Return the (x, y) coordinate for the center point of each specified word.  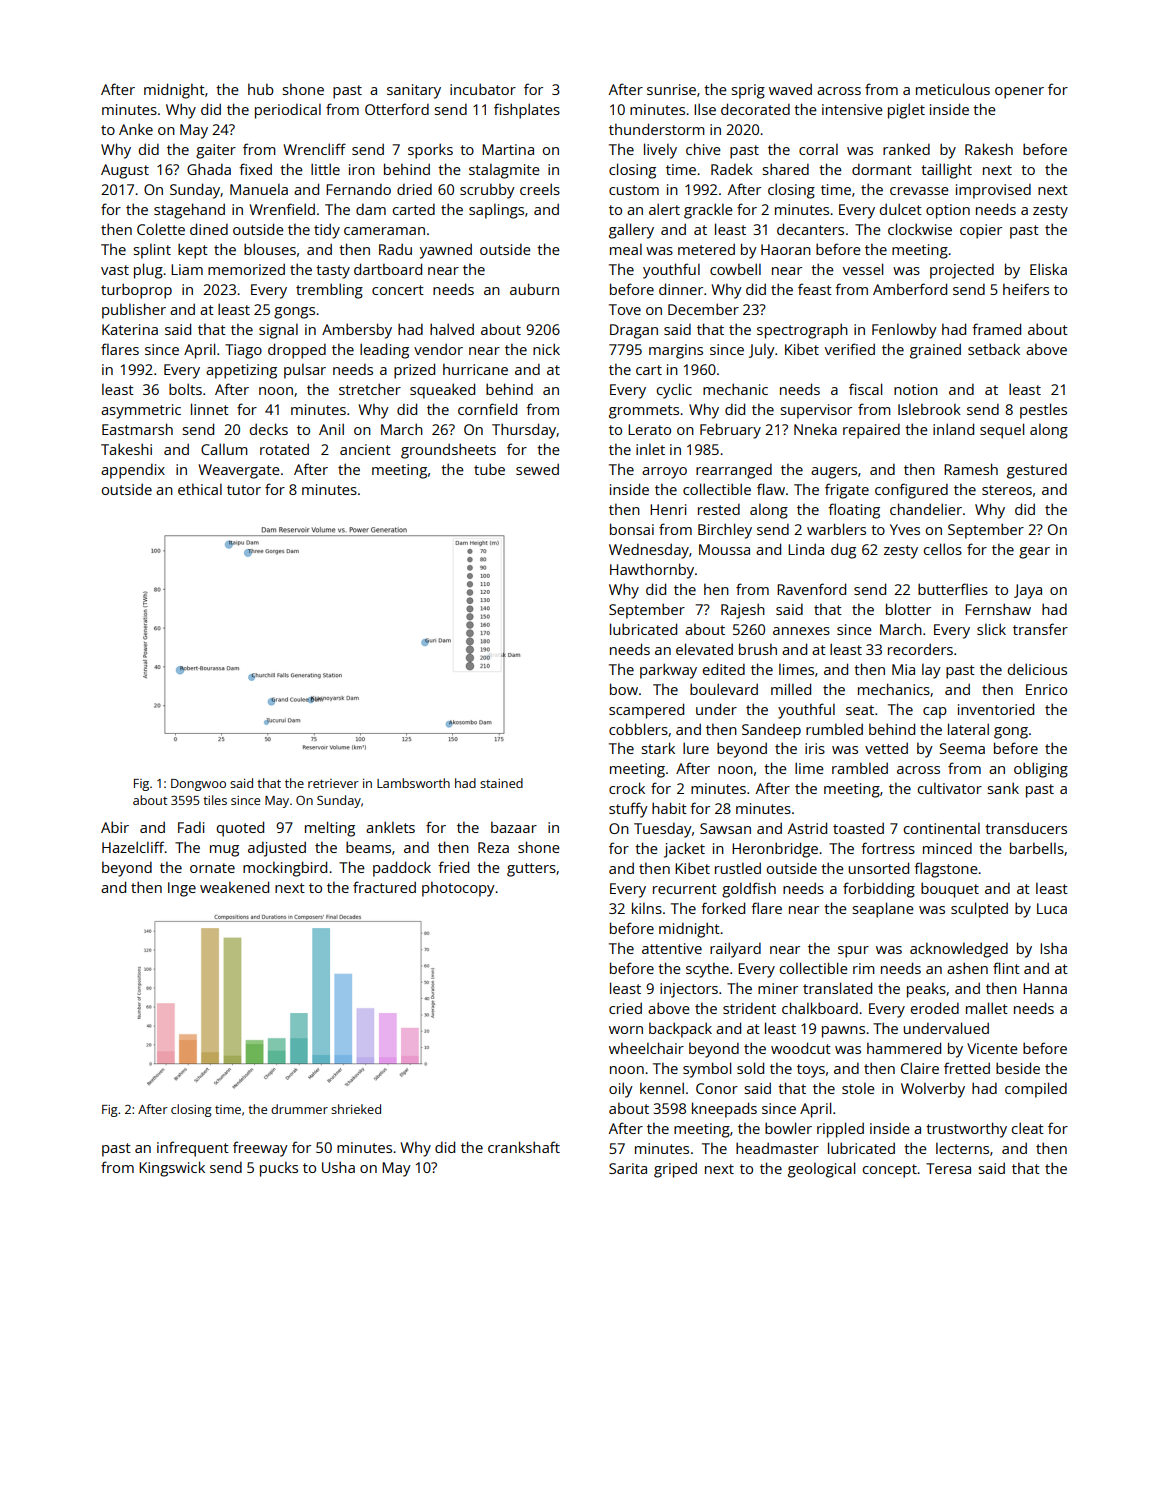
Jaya (1028, 591)
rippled (840, 1130)
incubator (483, 89)
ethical (200, 489)
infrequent (193, 1149)
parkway (668, 671)
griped (675, 1170)
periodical (288, 111)
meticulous (953, 89)
